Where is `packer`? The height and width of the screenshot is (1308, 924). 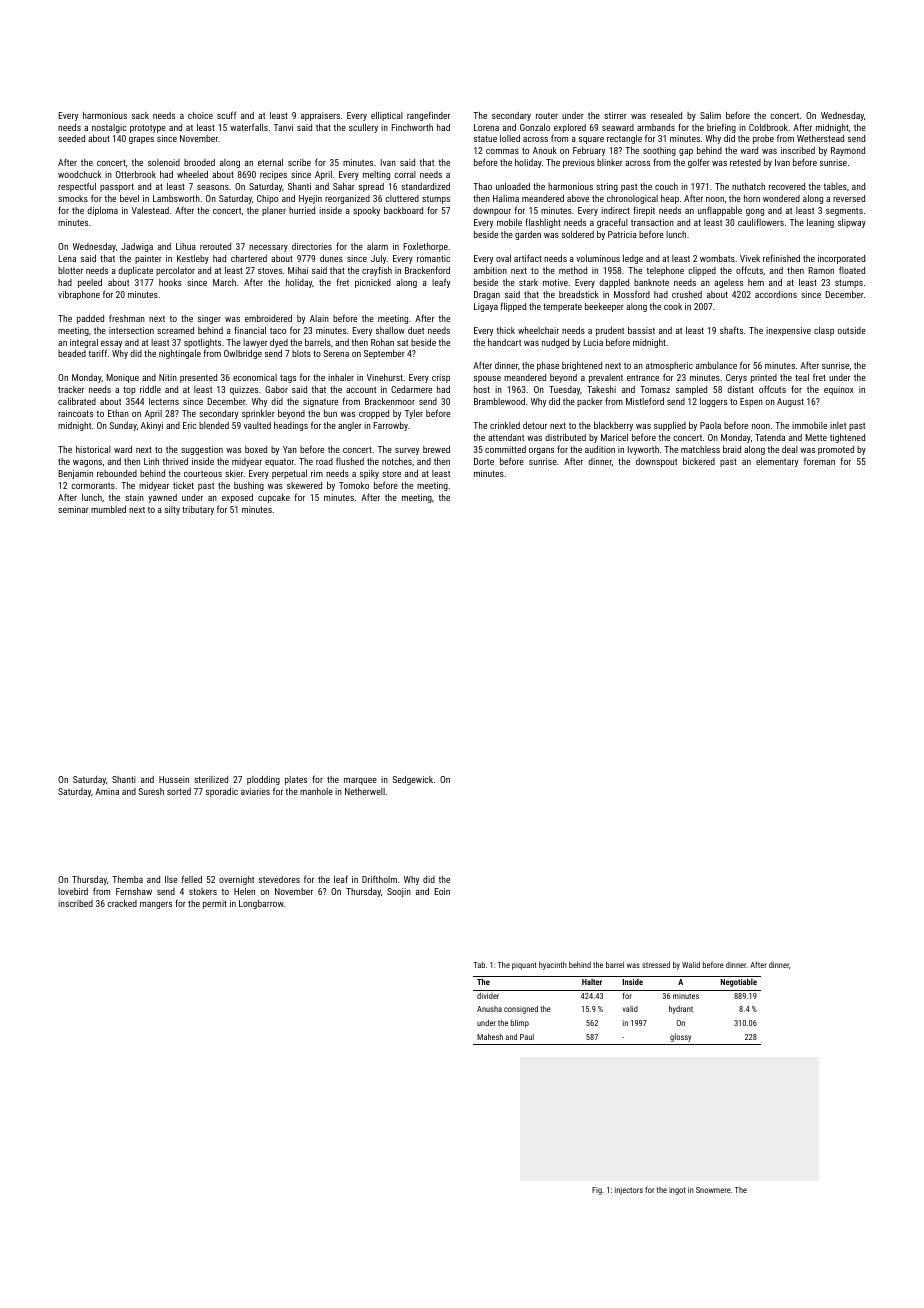 packer is located at coordinates (590, 402).
